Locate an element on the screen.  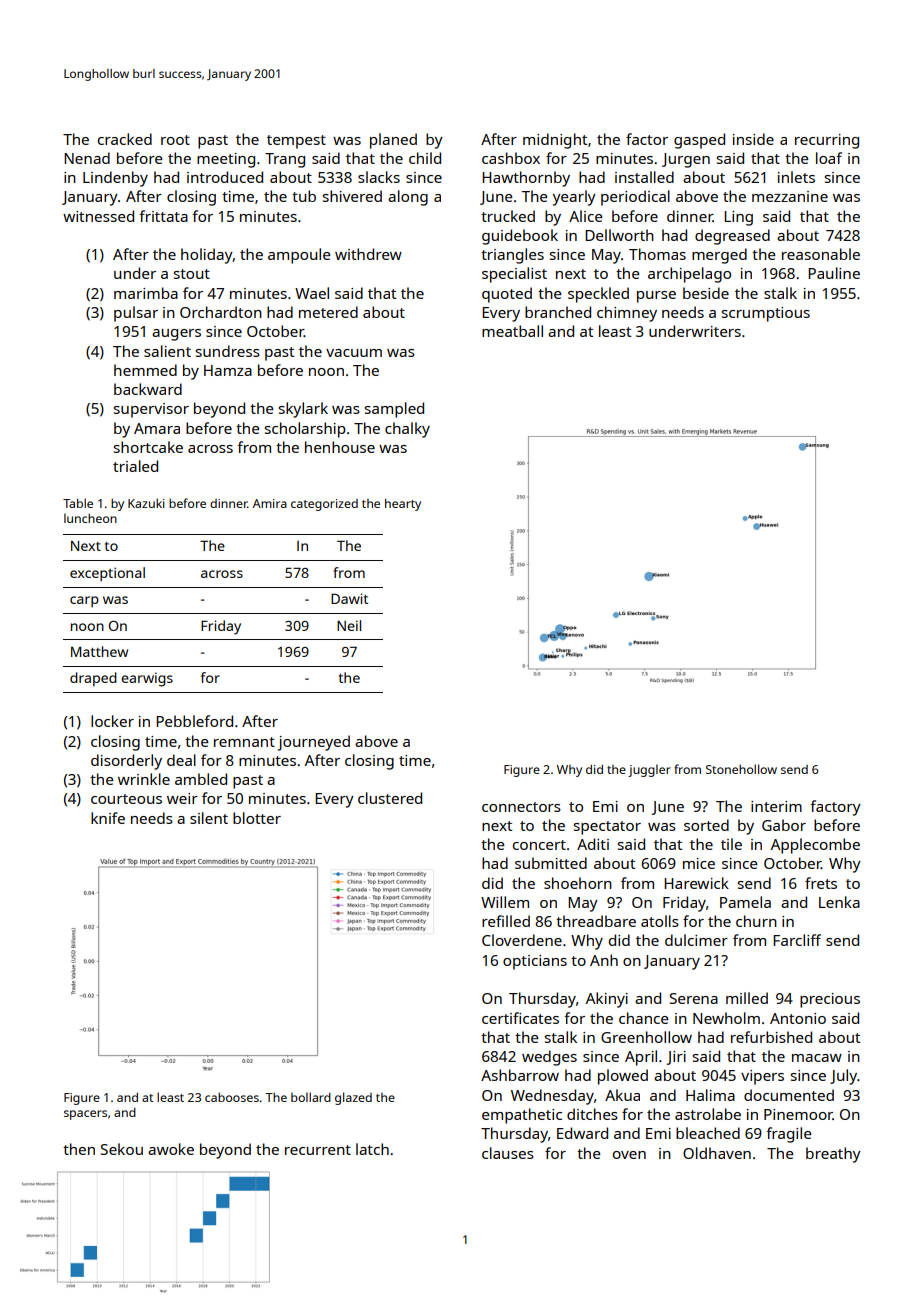
gasped is located at coordinates (699, 141).
